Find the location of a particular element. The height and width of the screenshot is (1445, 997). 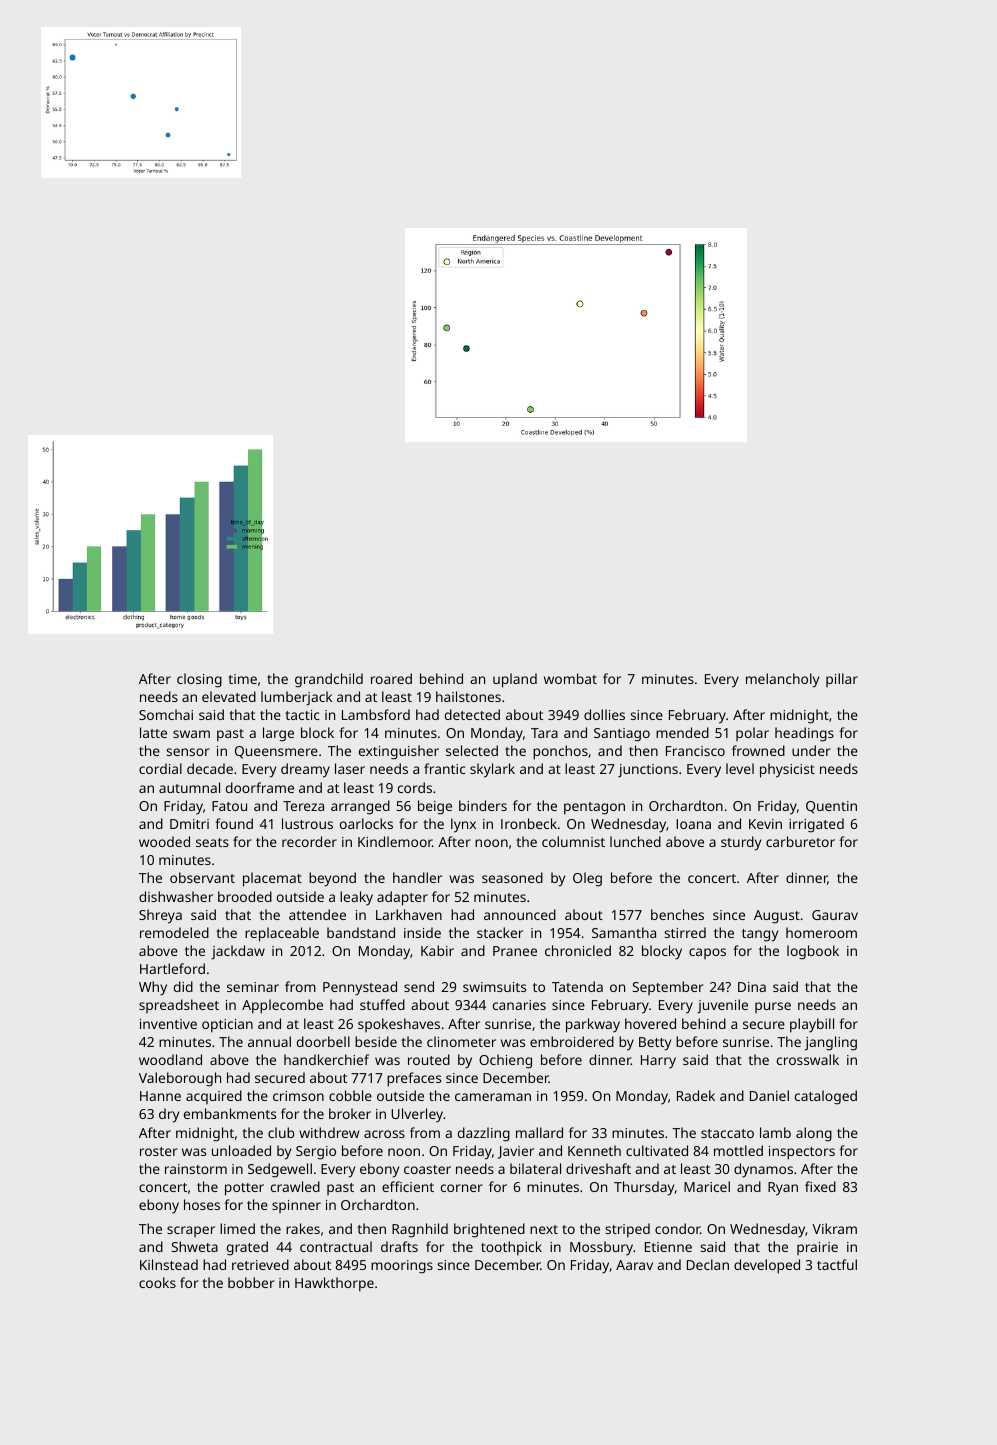

Francisco is located at coordinates (695, 751).
